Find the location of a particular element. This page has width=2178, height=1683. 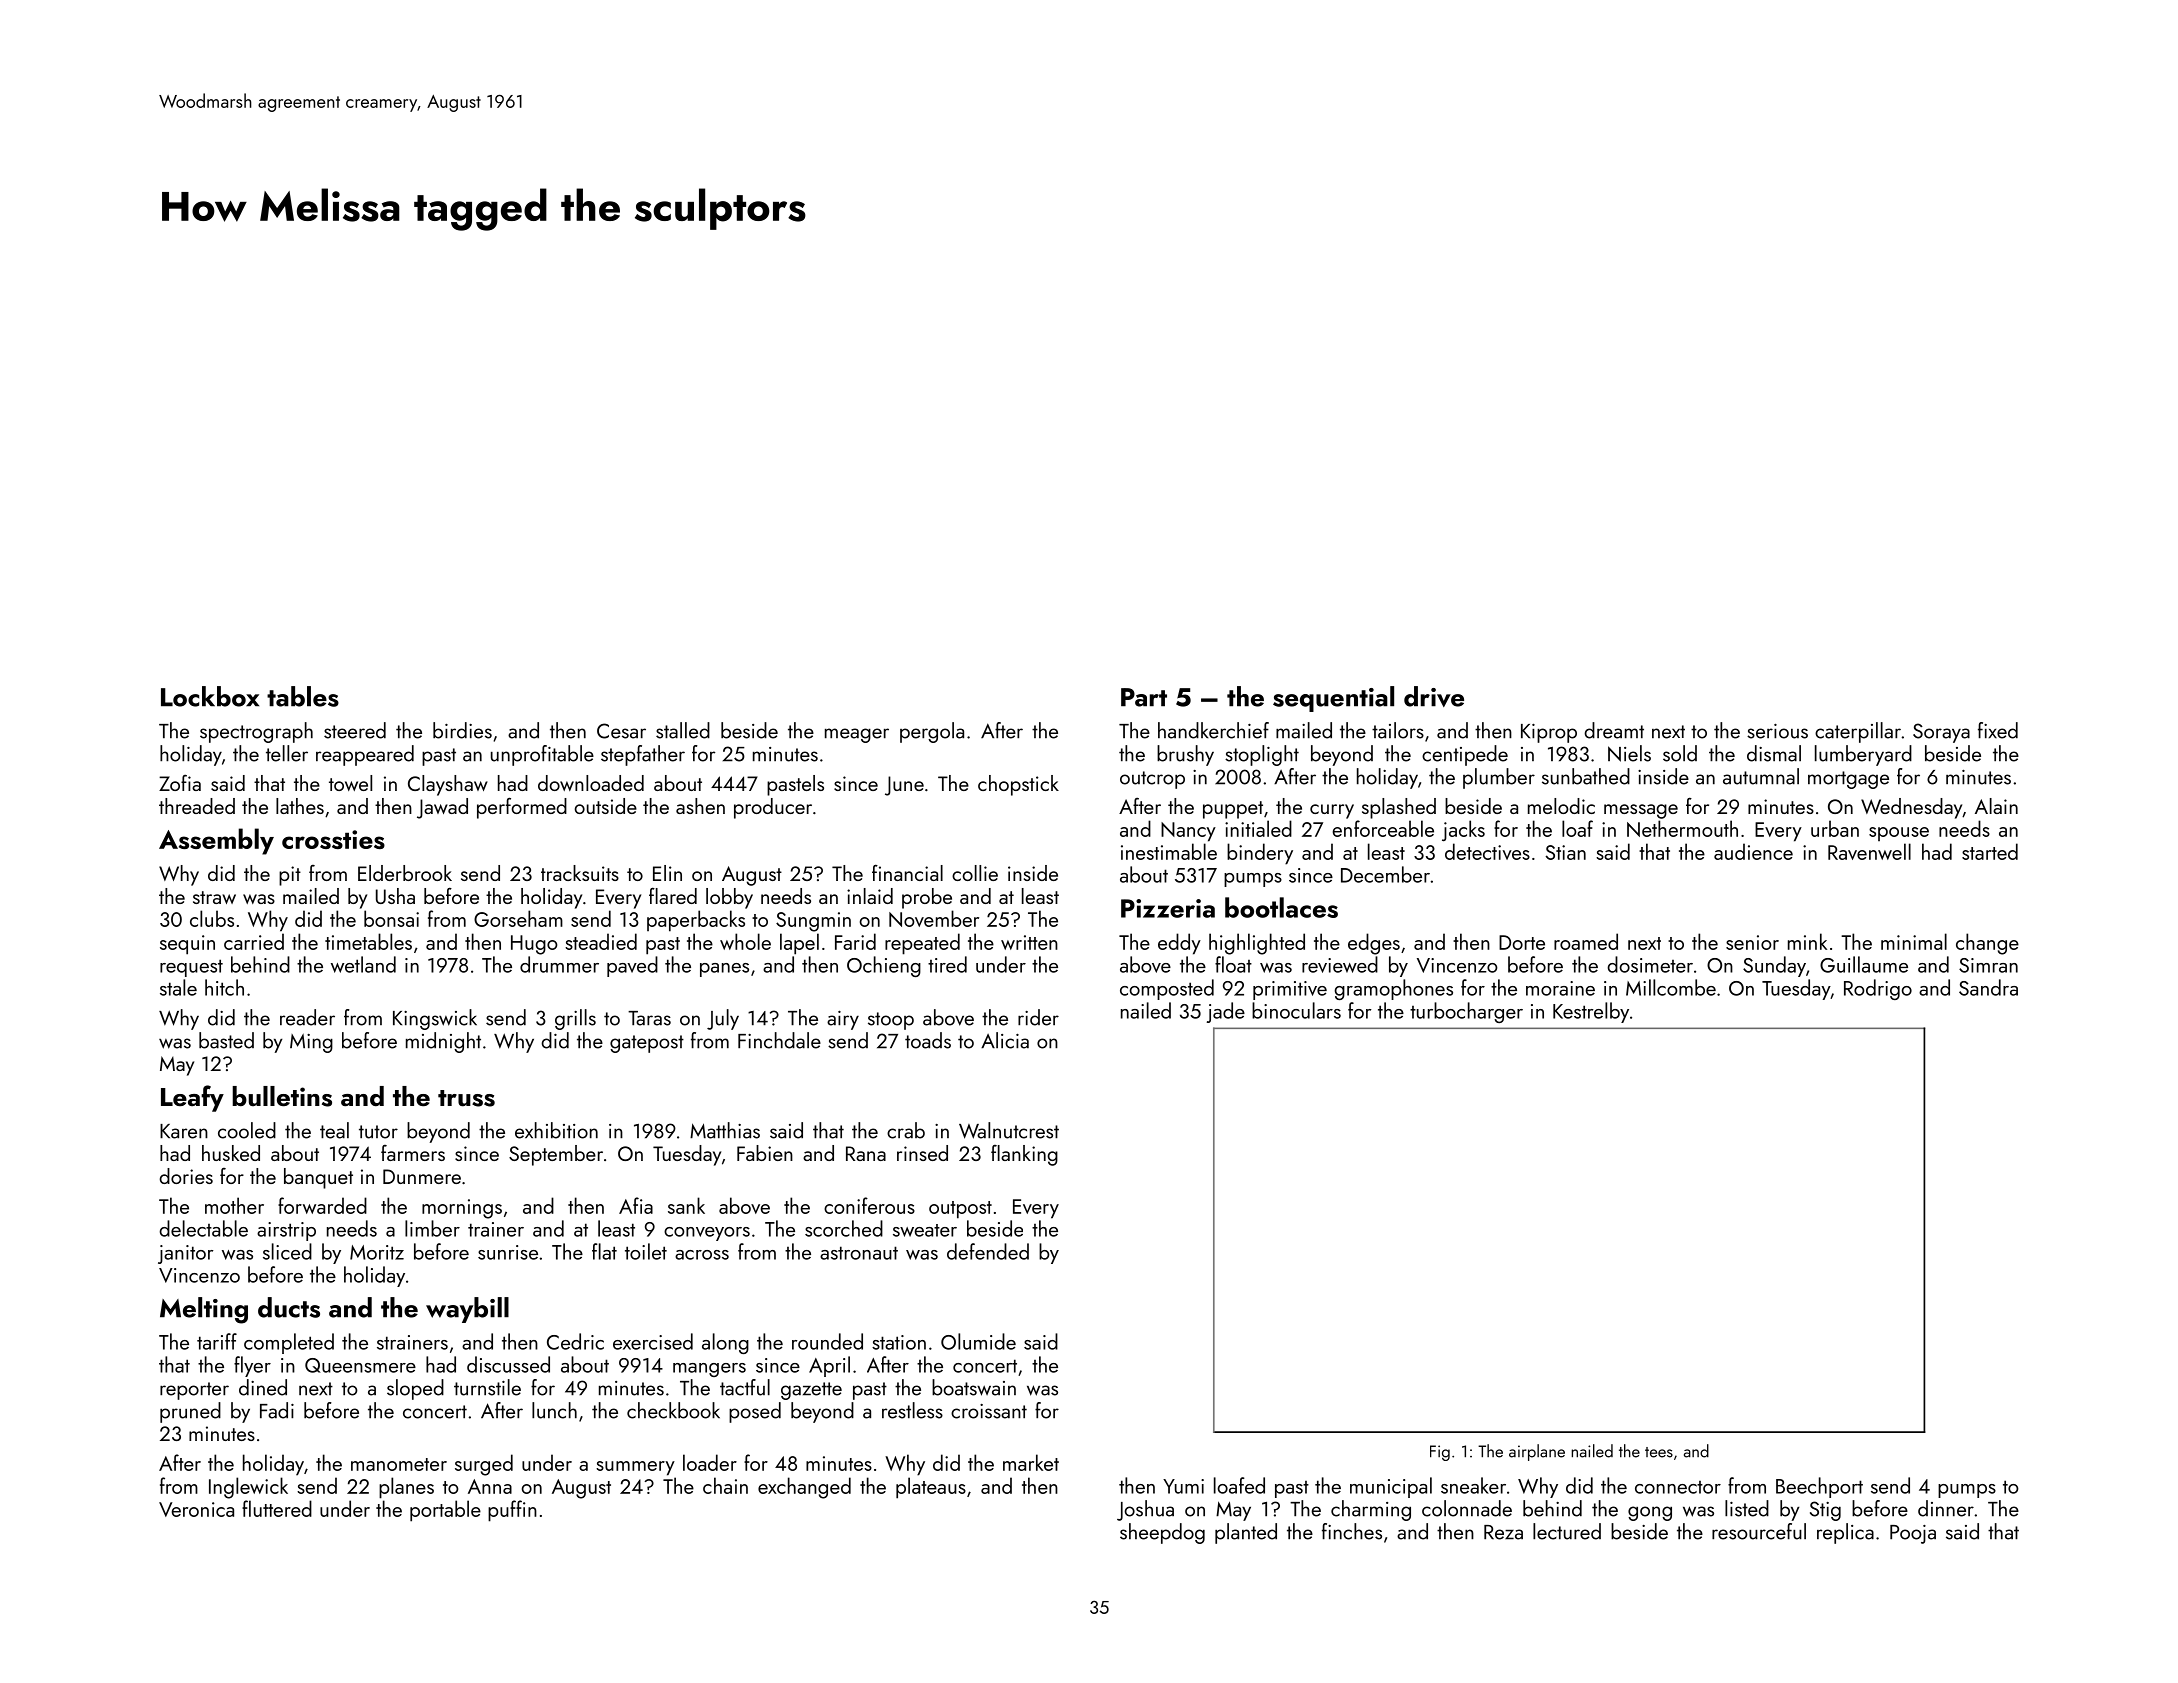

Olumide is located at coordinates (978, 1341).
